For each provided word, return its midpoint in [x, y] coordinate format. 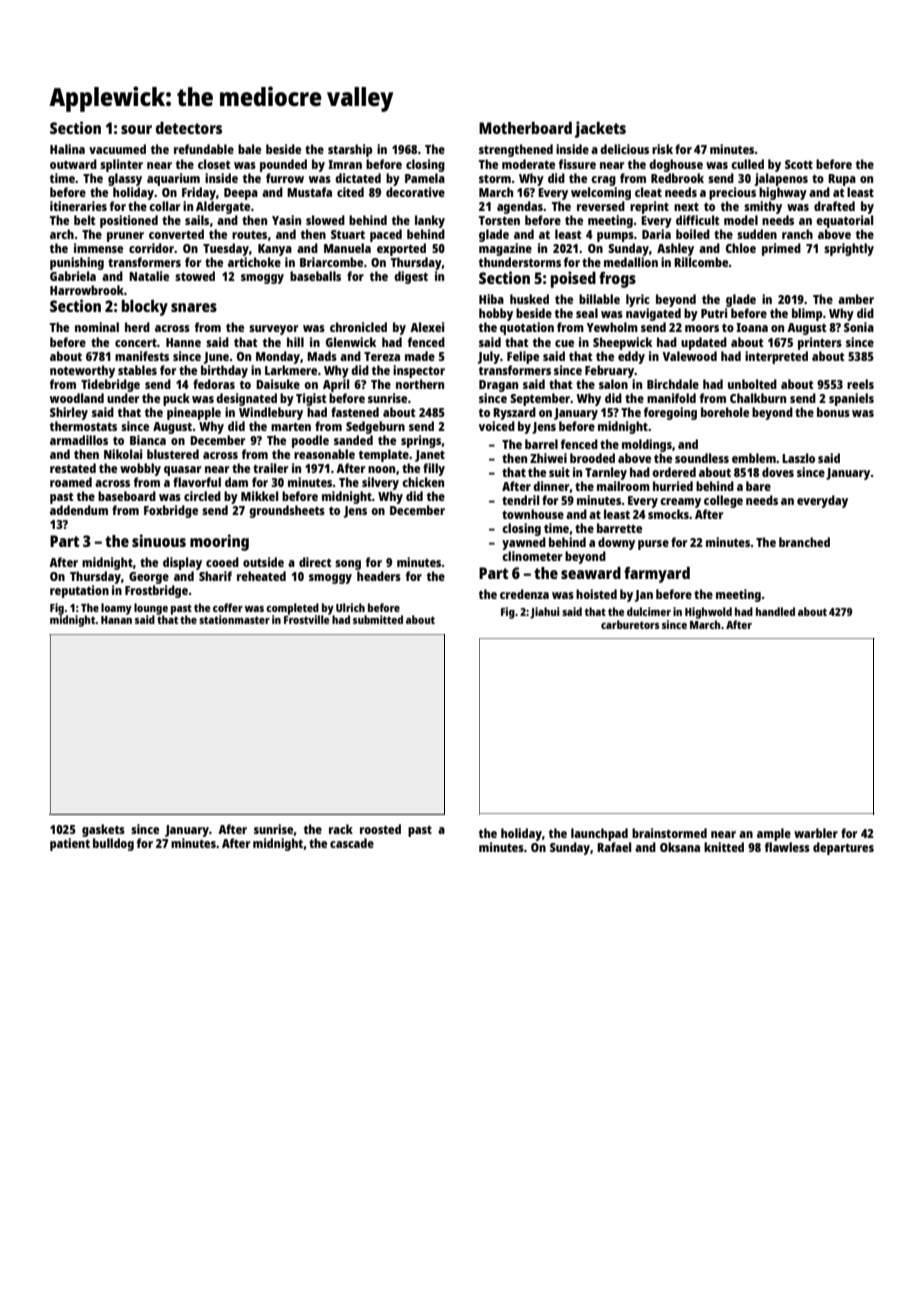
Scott [799, 164]
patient [70, 844]
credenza [524, 594]
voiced [497, 426]
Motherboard [525, 128]
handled [775, 611]
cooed [222, 562]
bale [249, 149]
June [216, 358]
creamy [680, 503]
